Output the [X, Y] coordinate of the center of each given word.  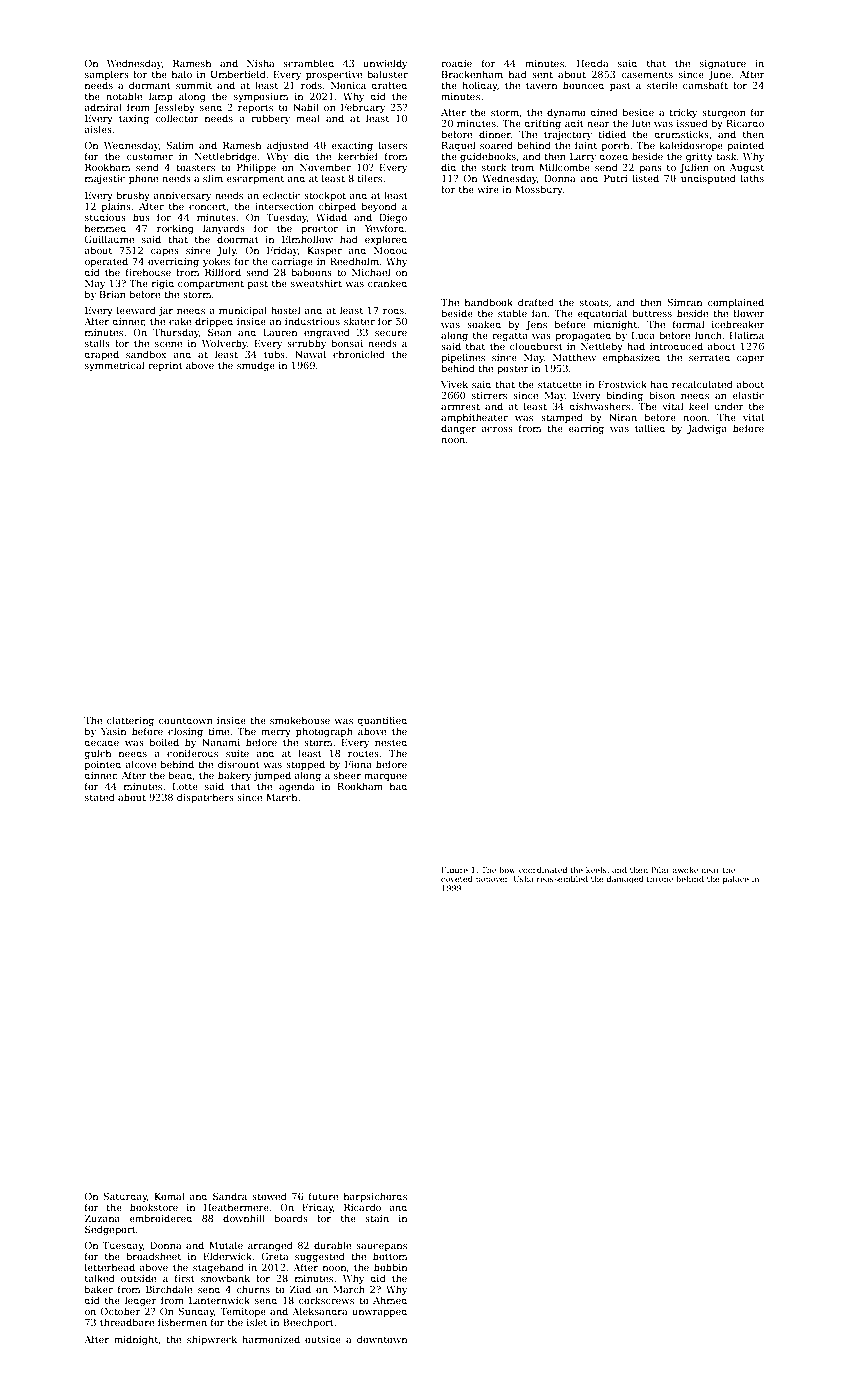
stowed [269, 1196]
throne [660, 879]
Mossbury [539, 190]
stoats [594, 302]
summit [194, 85]
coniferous [192, 753]
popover [492, 880]
